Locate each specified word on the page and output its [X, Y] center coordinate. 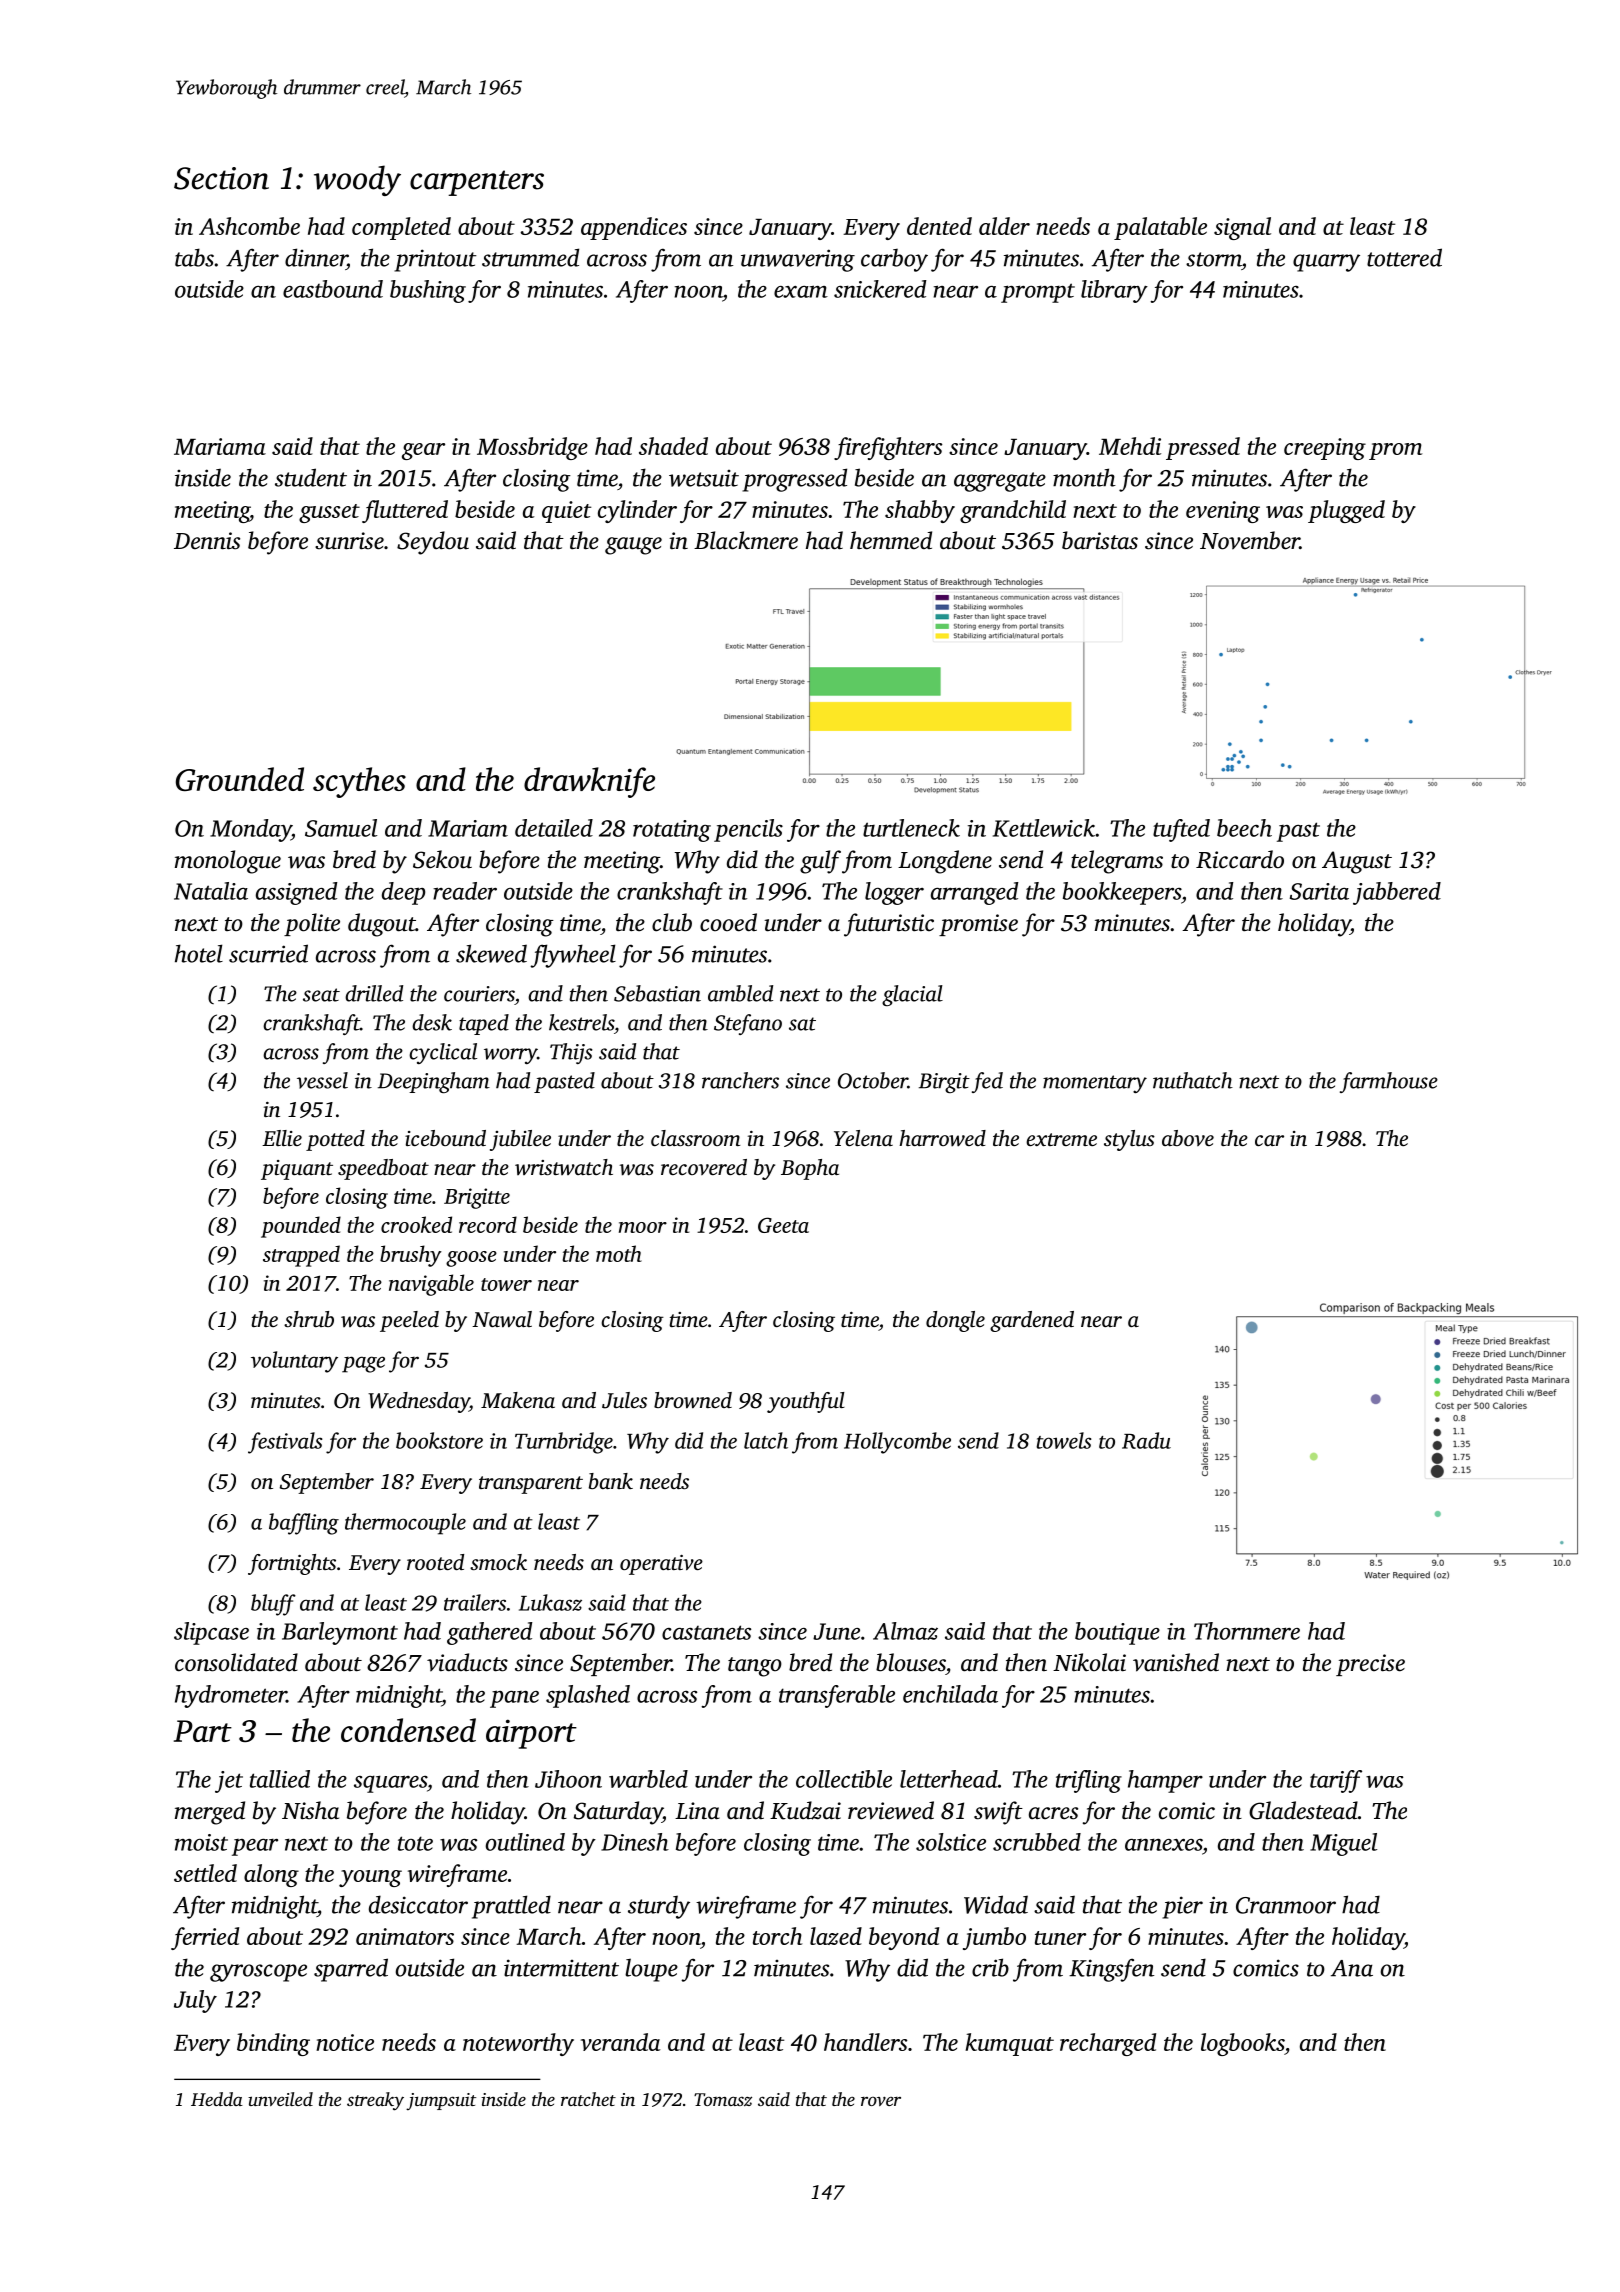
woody [357, 180]
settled [205, 1873]
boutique [1117, 1633]
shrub [309, 1319]
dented [939, 226]
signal [1242, 228]
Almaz [905, 1631]
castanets [706, 1632]
